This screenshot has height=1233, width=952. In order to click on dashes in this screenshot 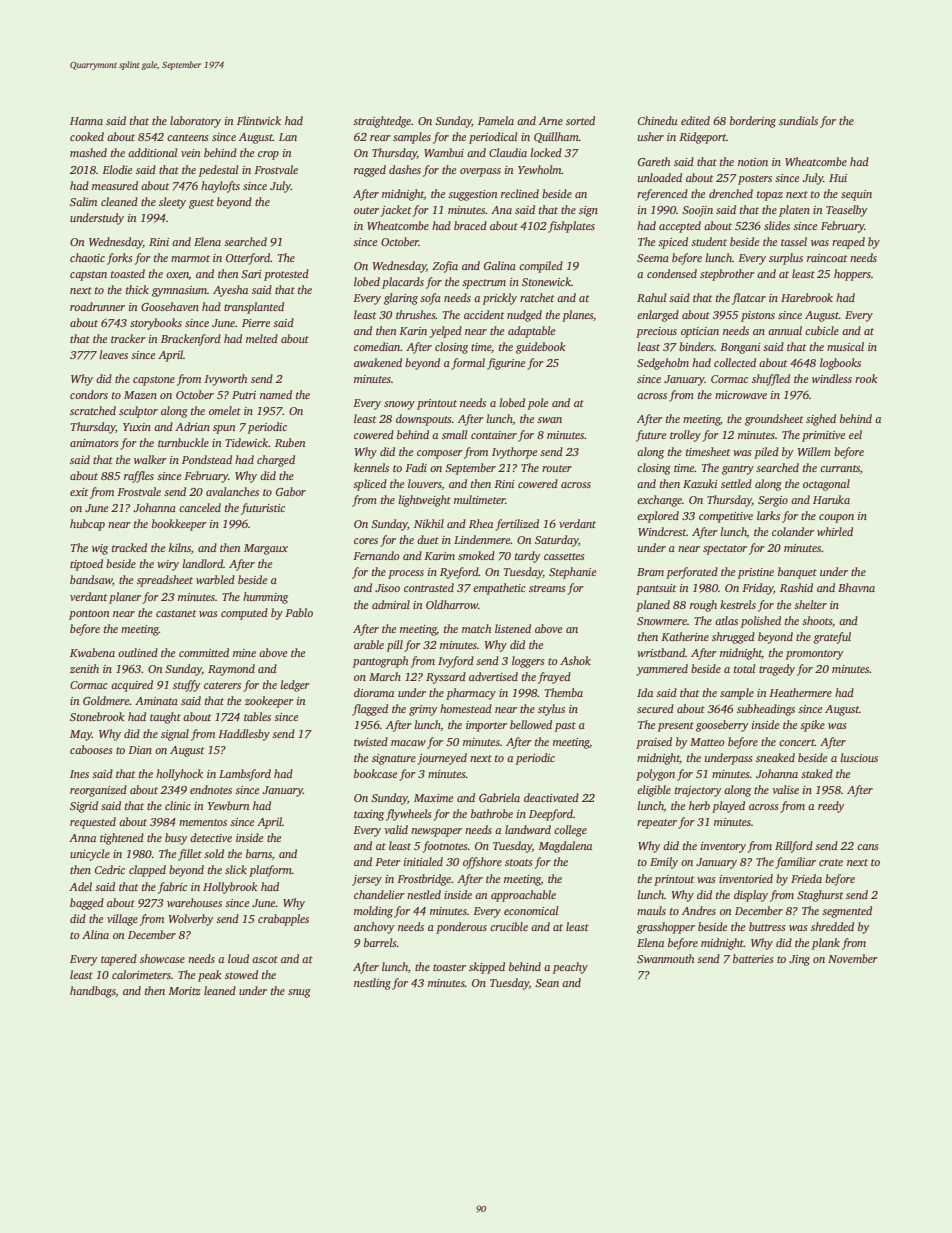, I will do `click(405, 169)`.
